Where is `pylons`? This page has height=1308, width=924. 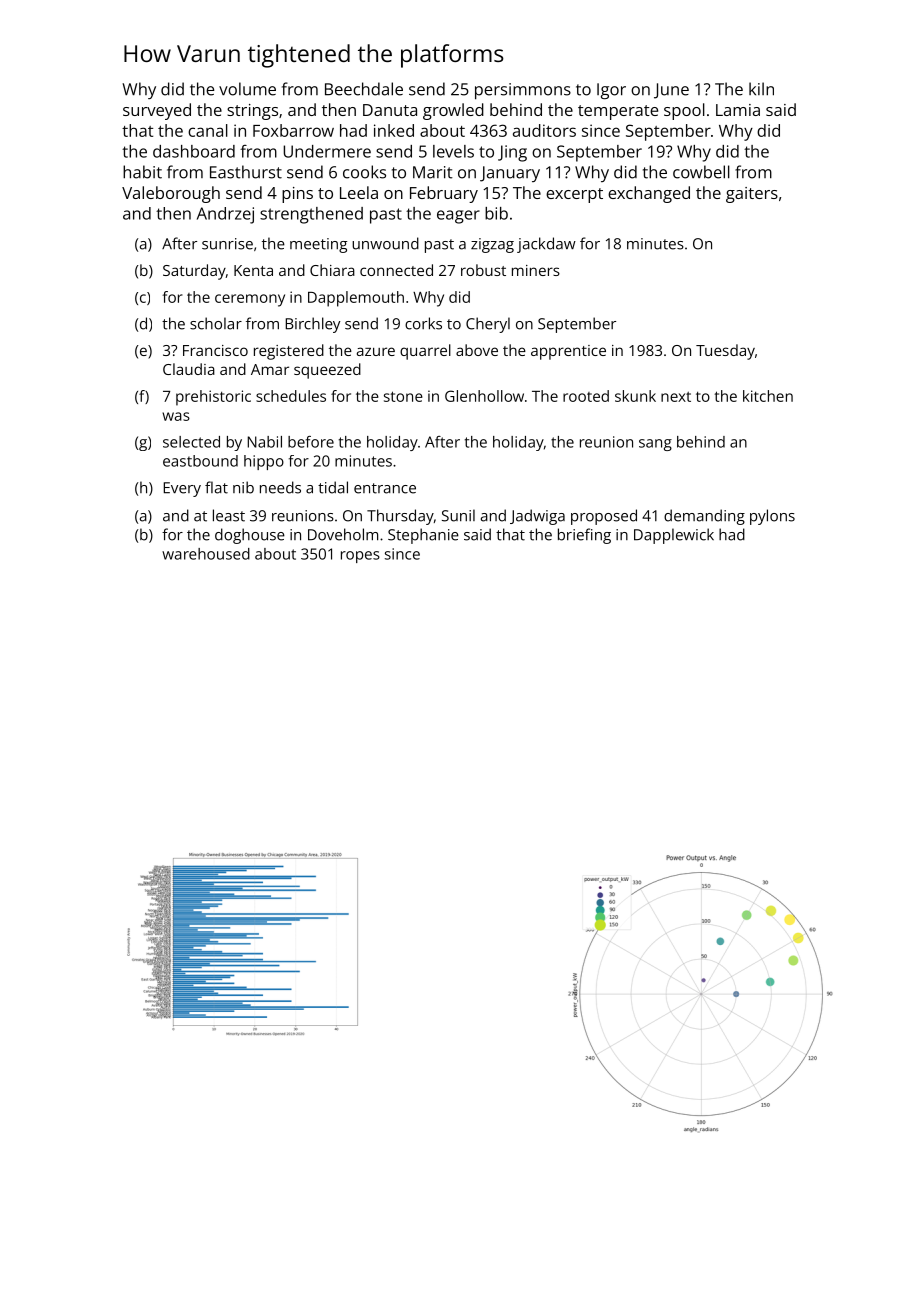 pylons is located at coordinates (772, 517).
